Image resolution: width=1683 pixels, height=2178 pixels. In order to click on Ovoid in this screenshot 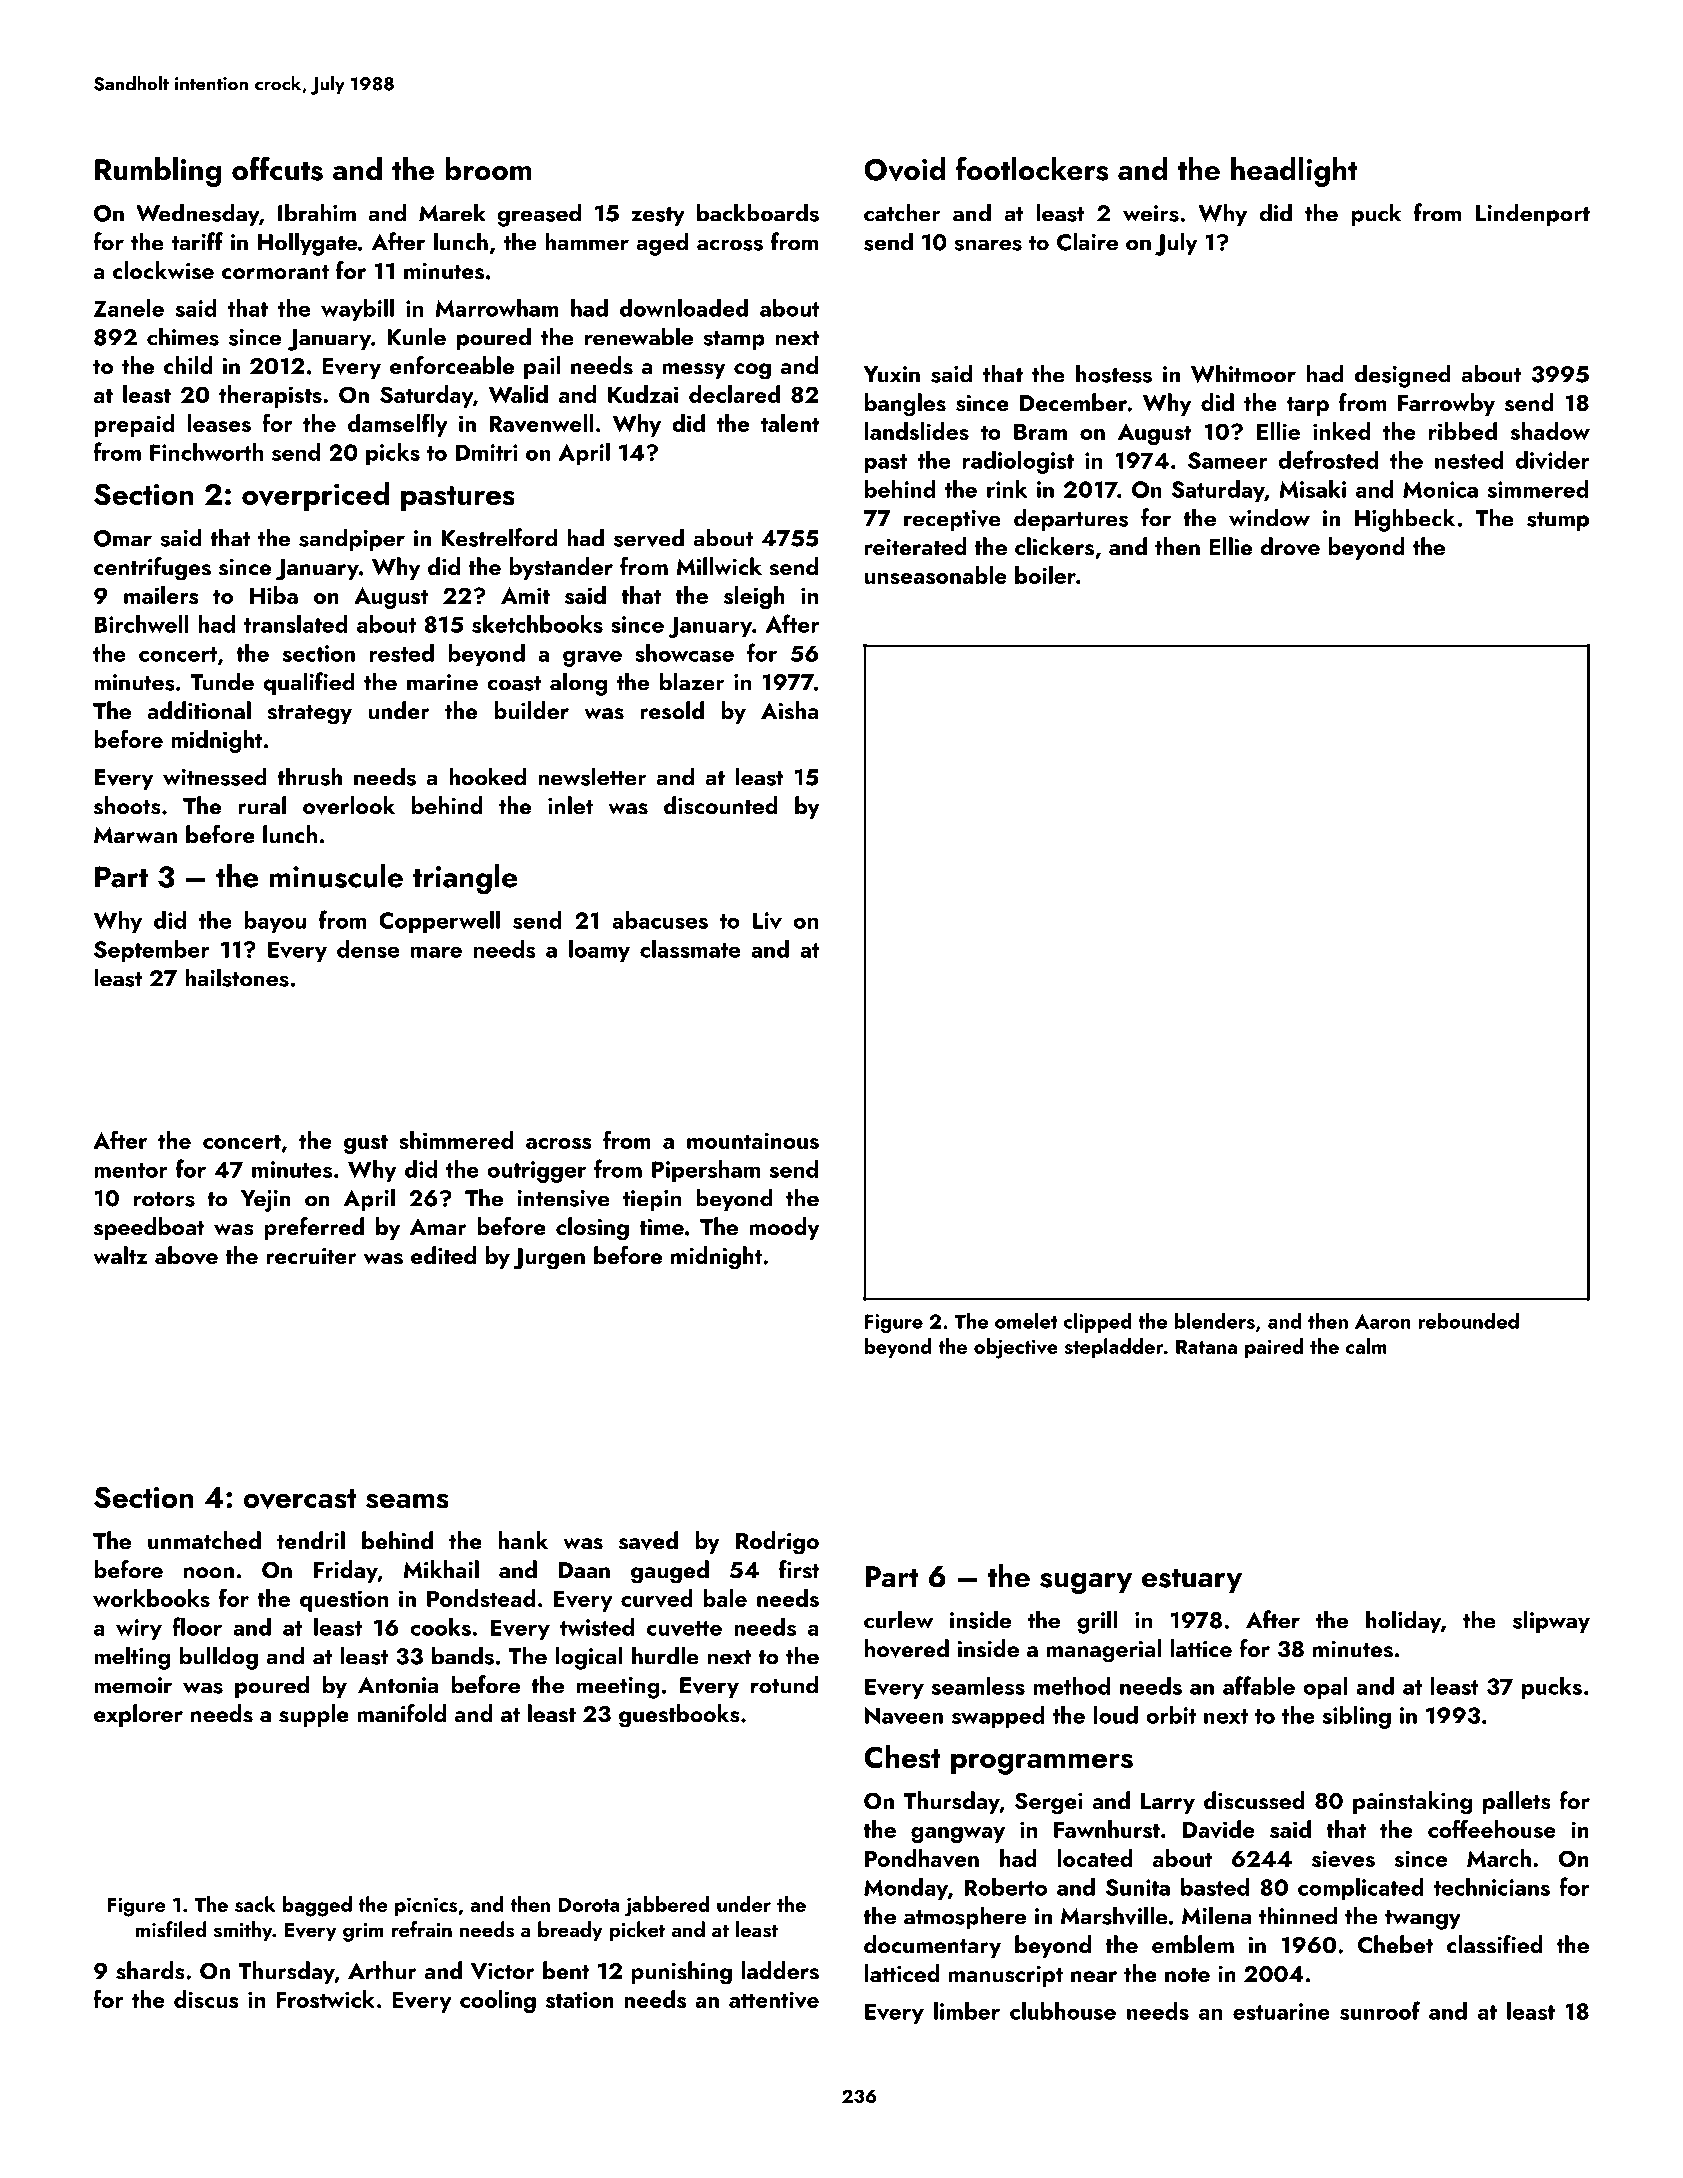, I will do `click(904, 169)`.
